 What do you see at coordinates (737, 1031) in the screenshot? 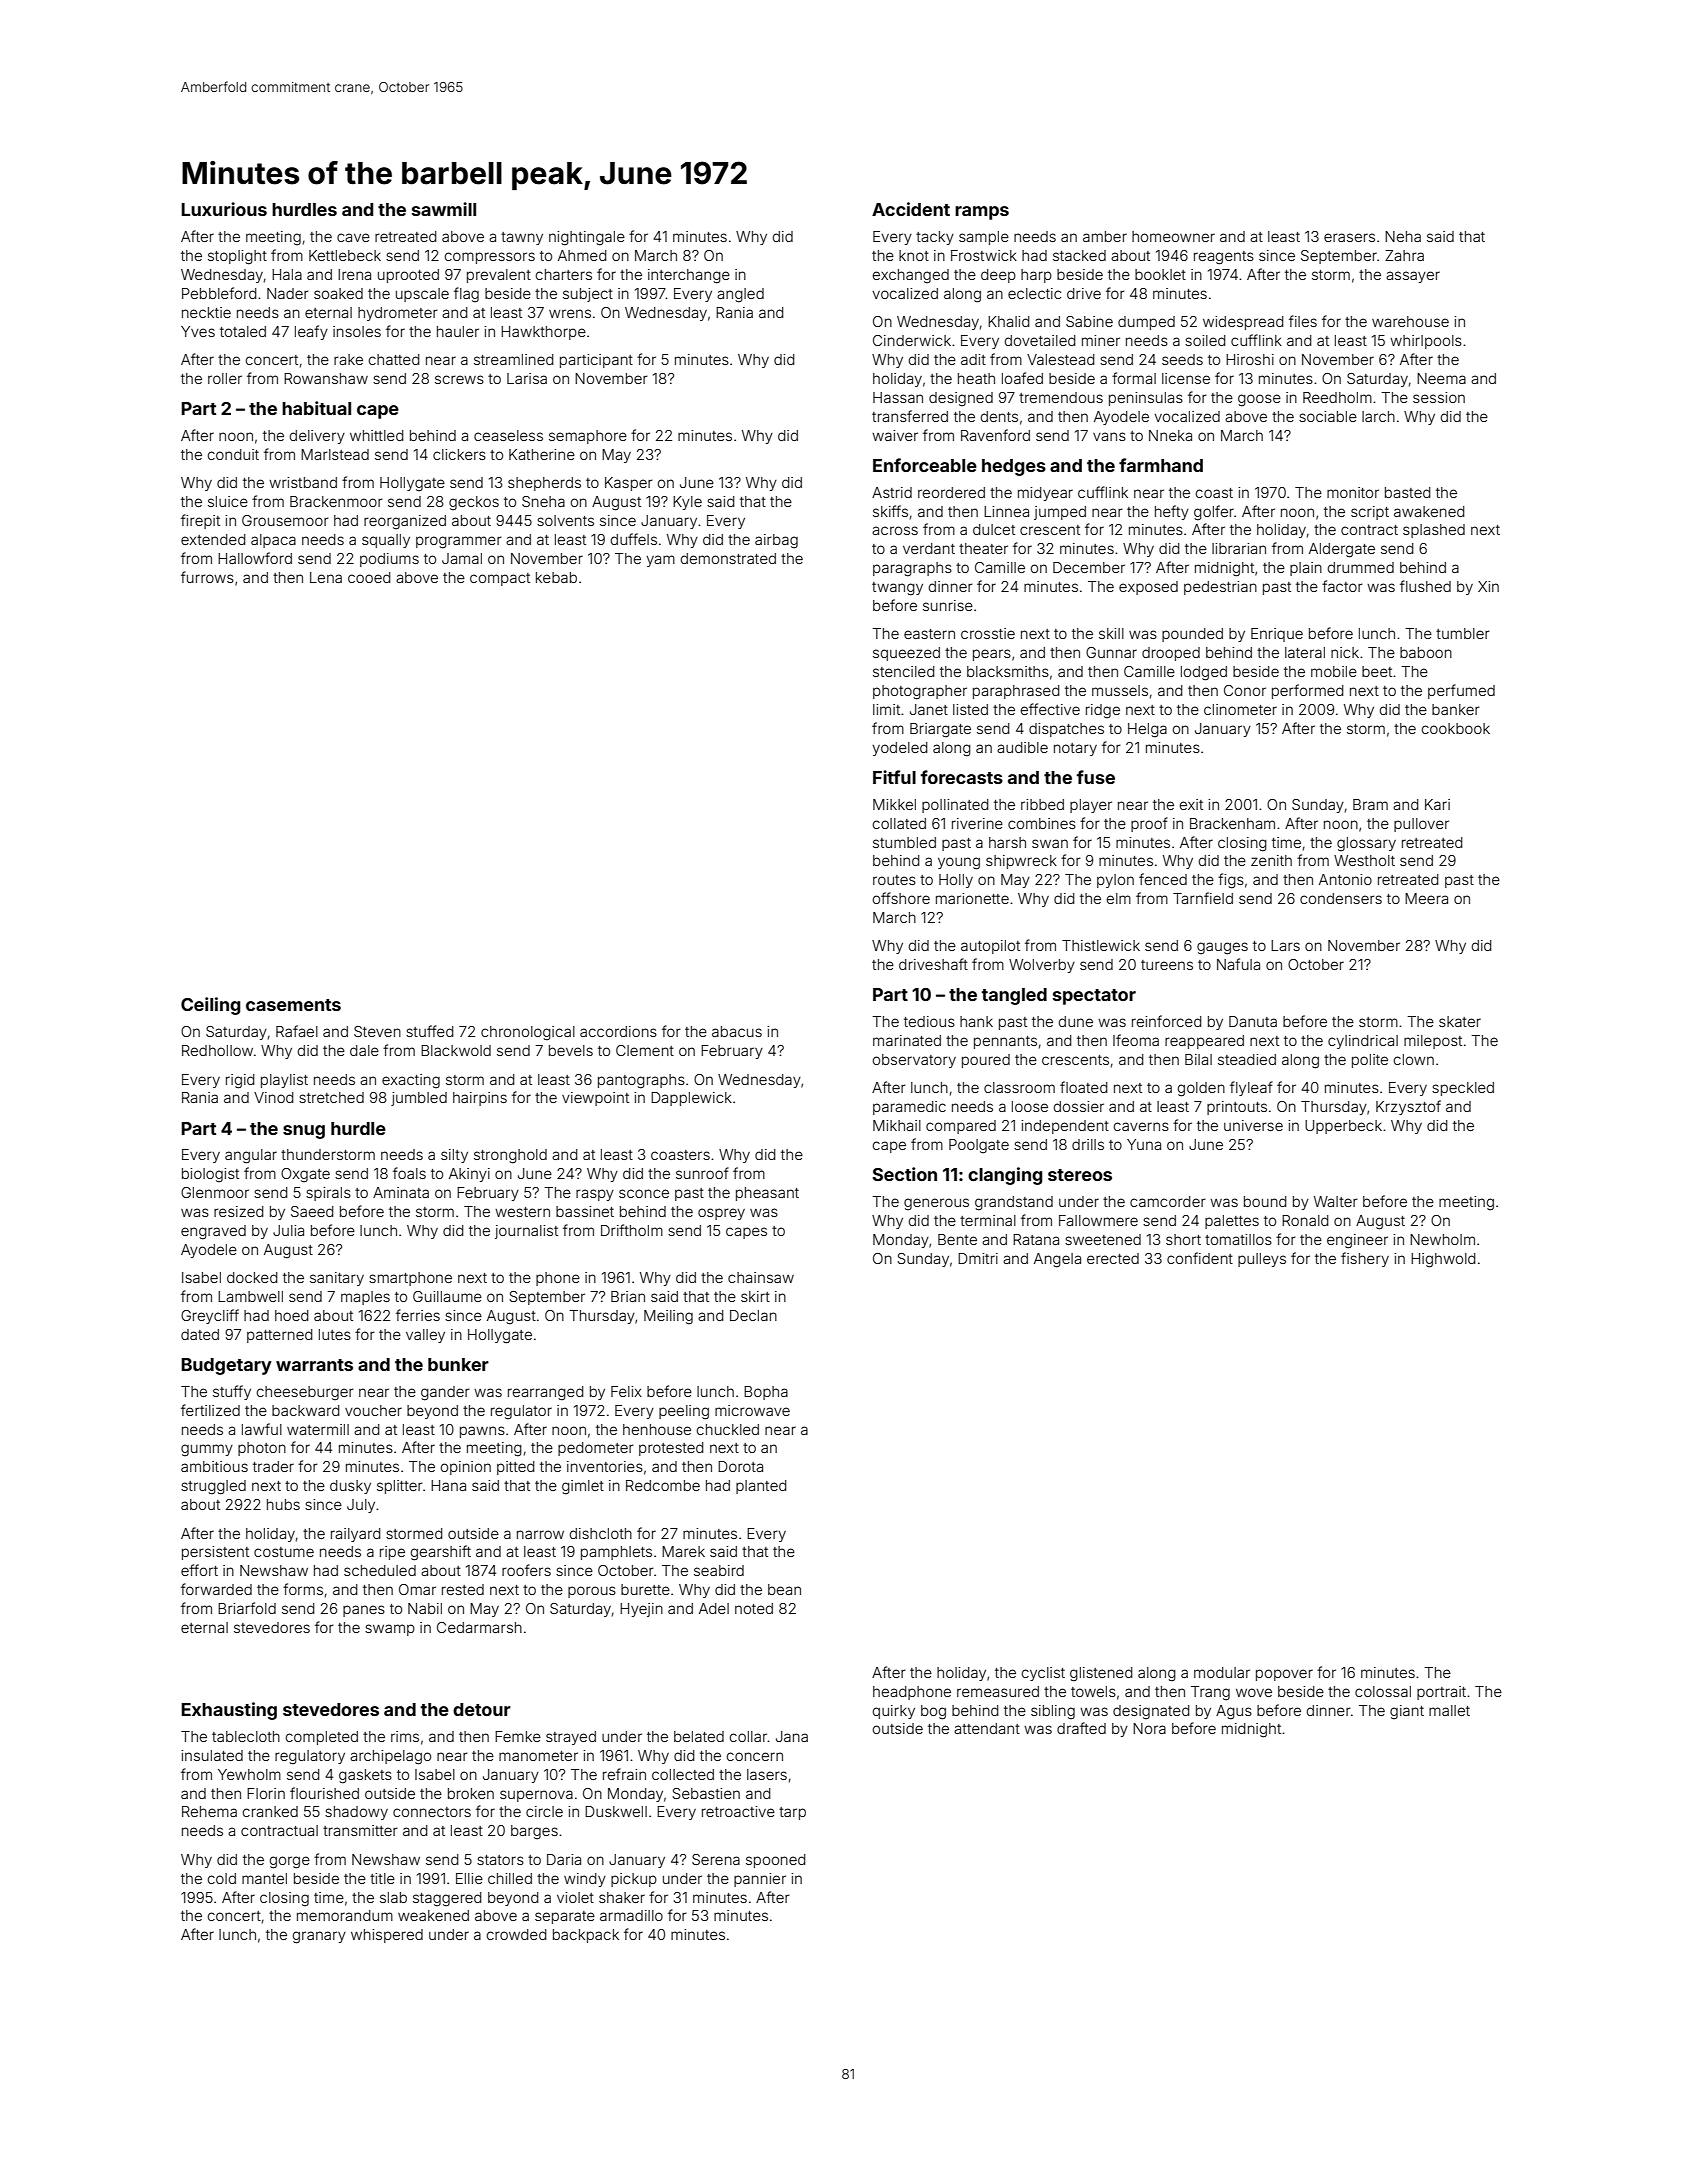
I see `abacus` at bounding box center [737, 1031].
